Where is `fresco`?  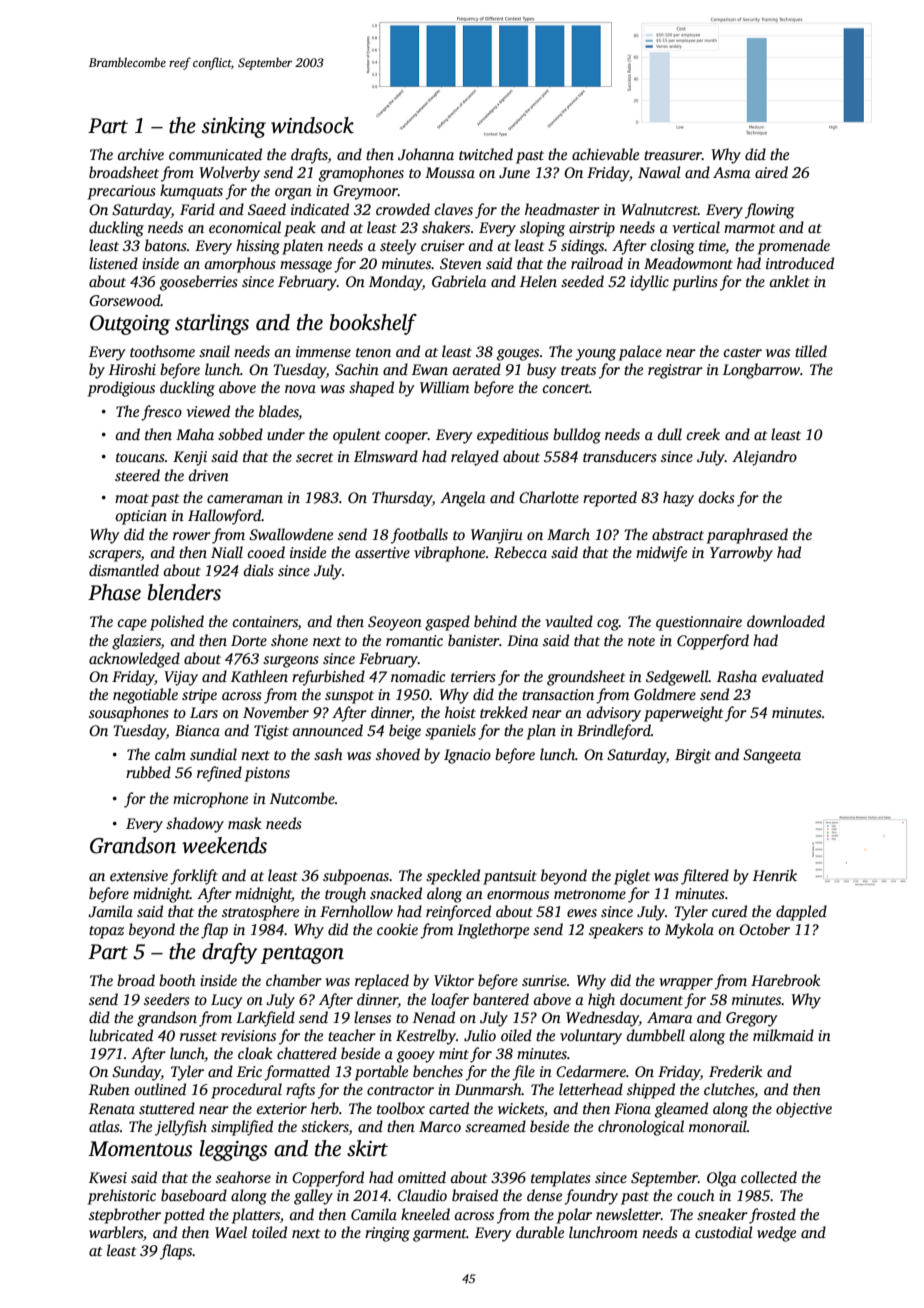 fresco is located at coordinates (161, 413).
